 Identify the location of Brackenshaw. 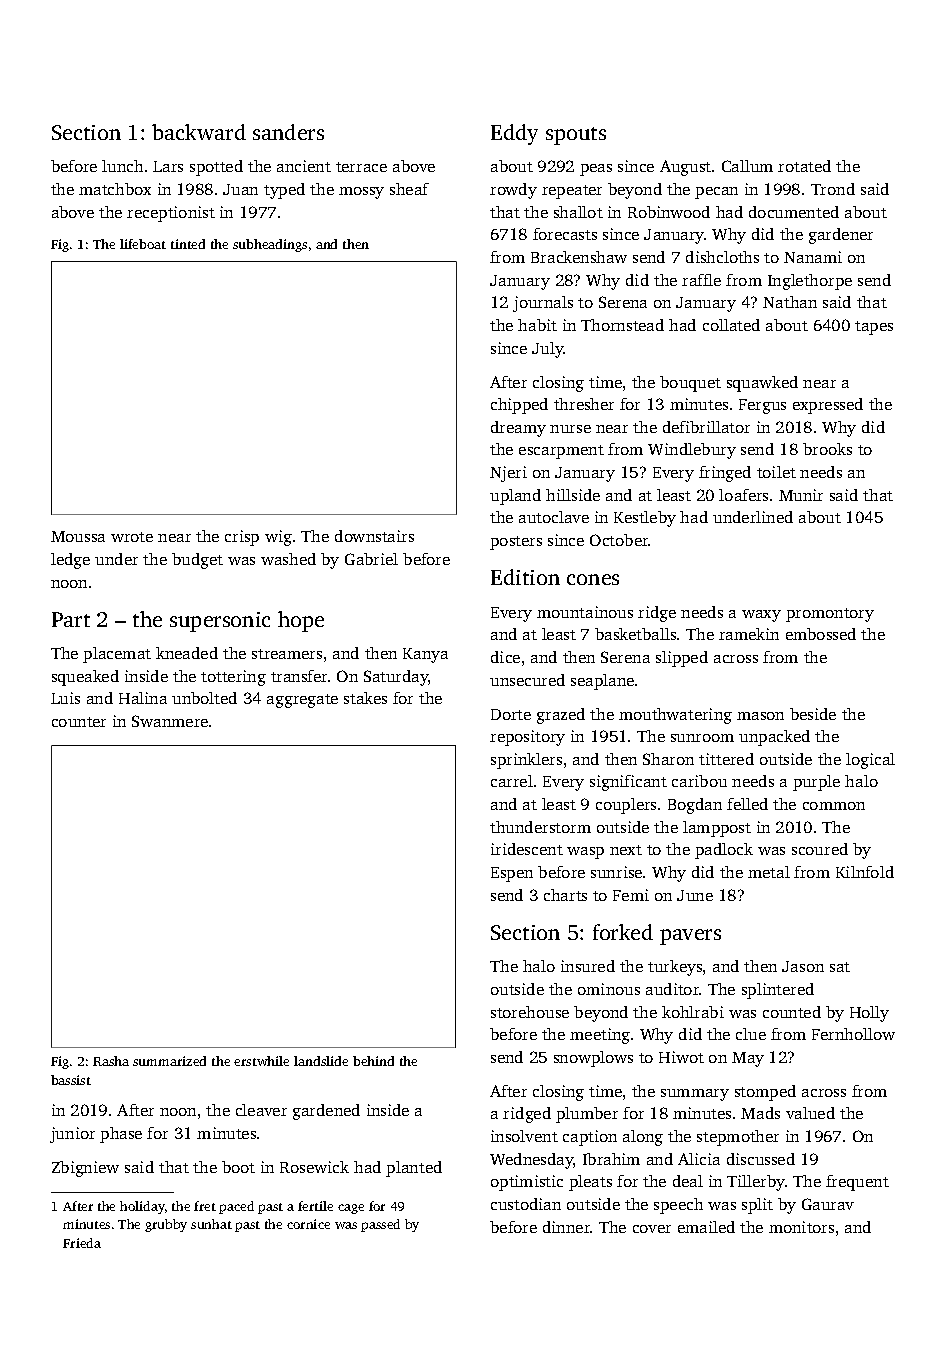
(579, 257).
